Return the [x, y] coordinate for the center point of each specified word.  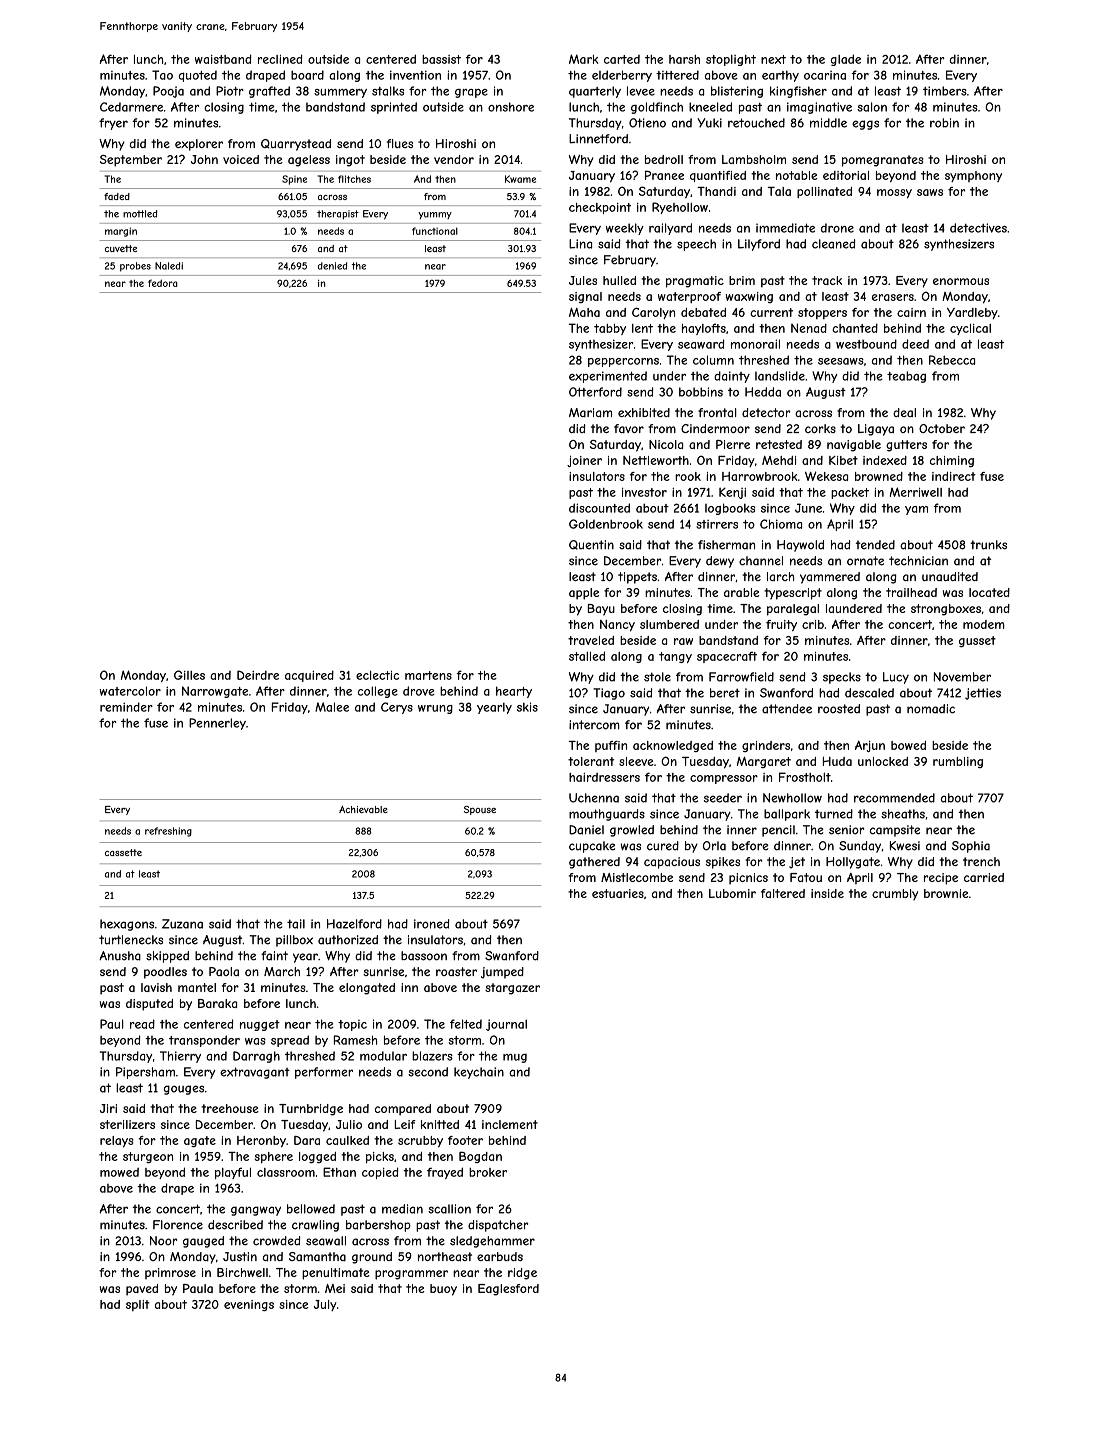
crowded [276, 1241]
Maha [584, 312]
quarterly [595, 92]
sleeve [636, 761]
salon [872, 107]
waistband [223, 59]
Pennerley [217, 724]
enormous [961, 281]
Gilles [189, 675]
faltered [783, 893]
